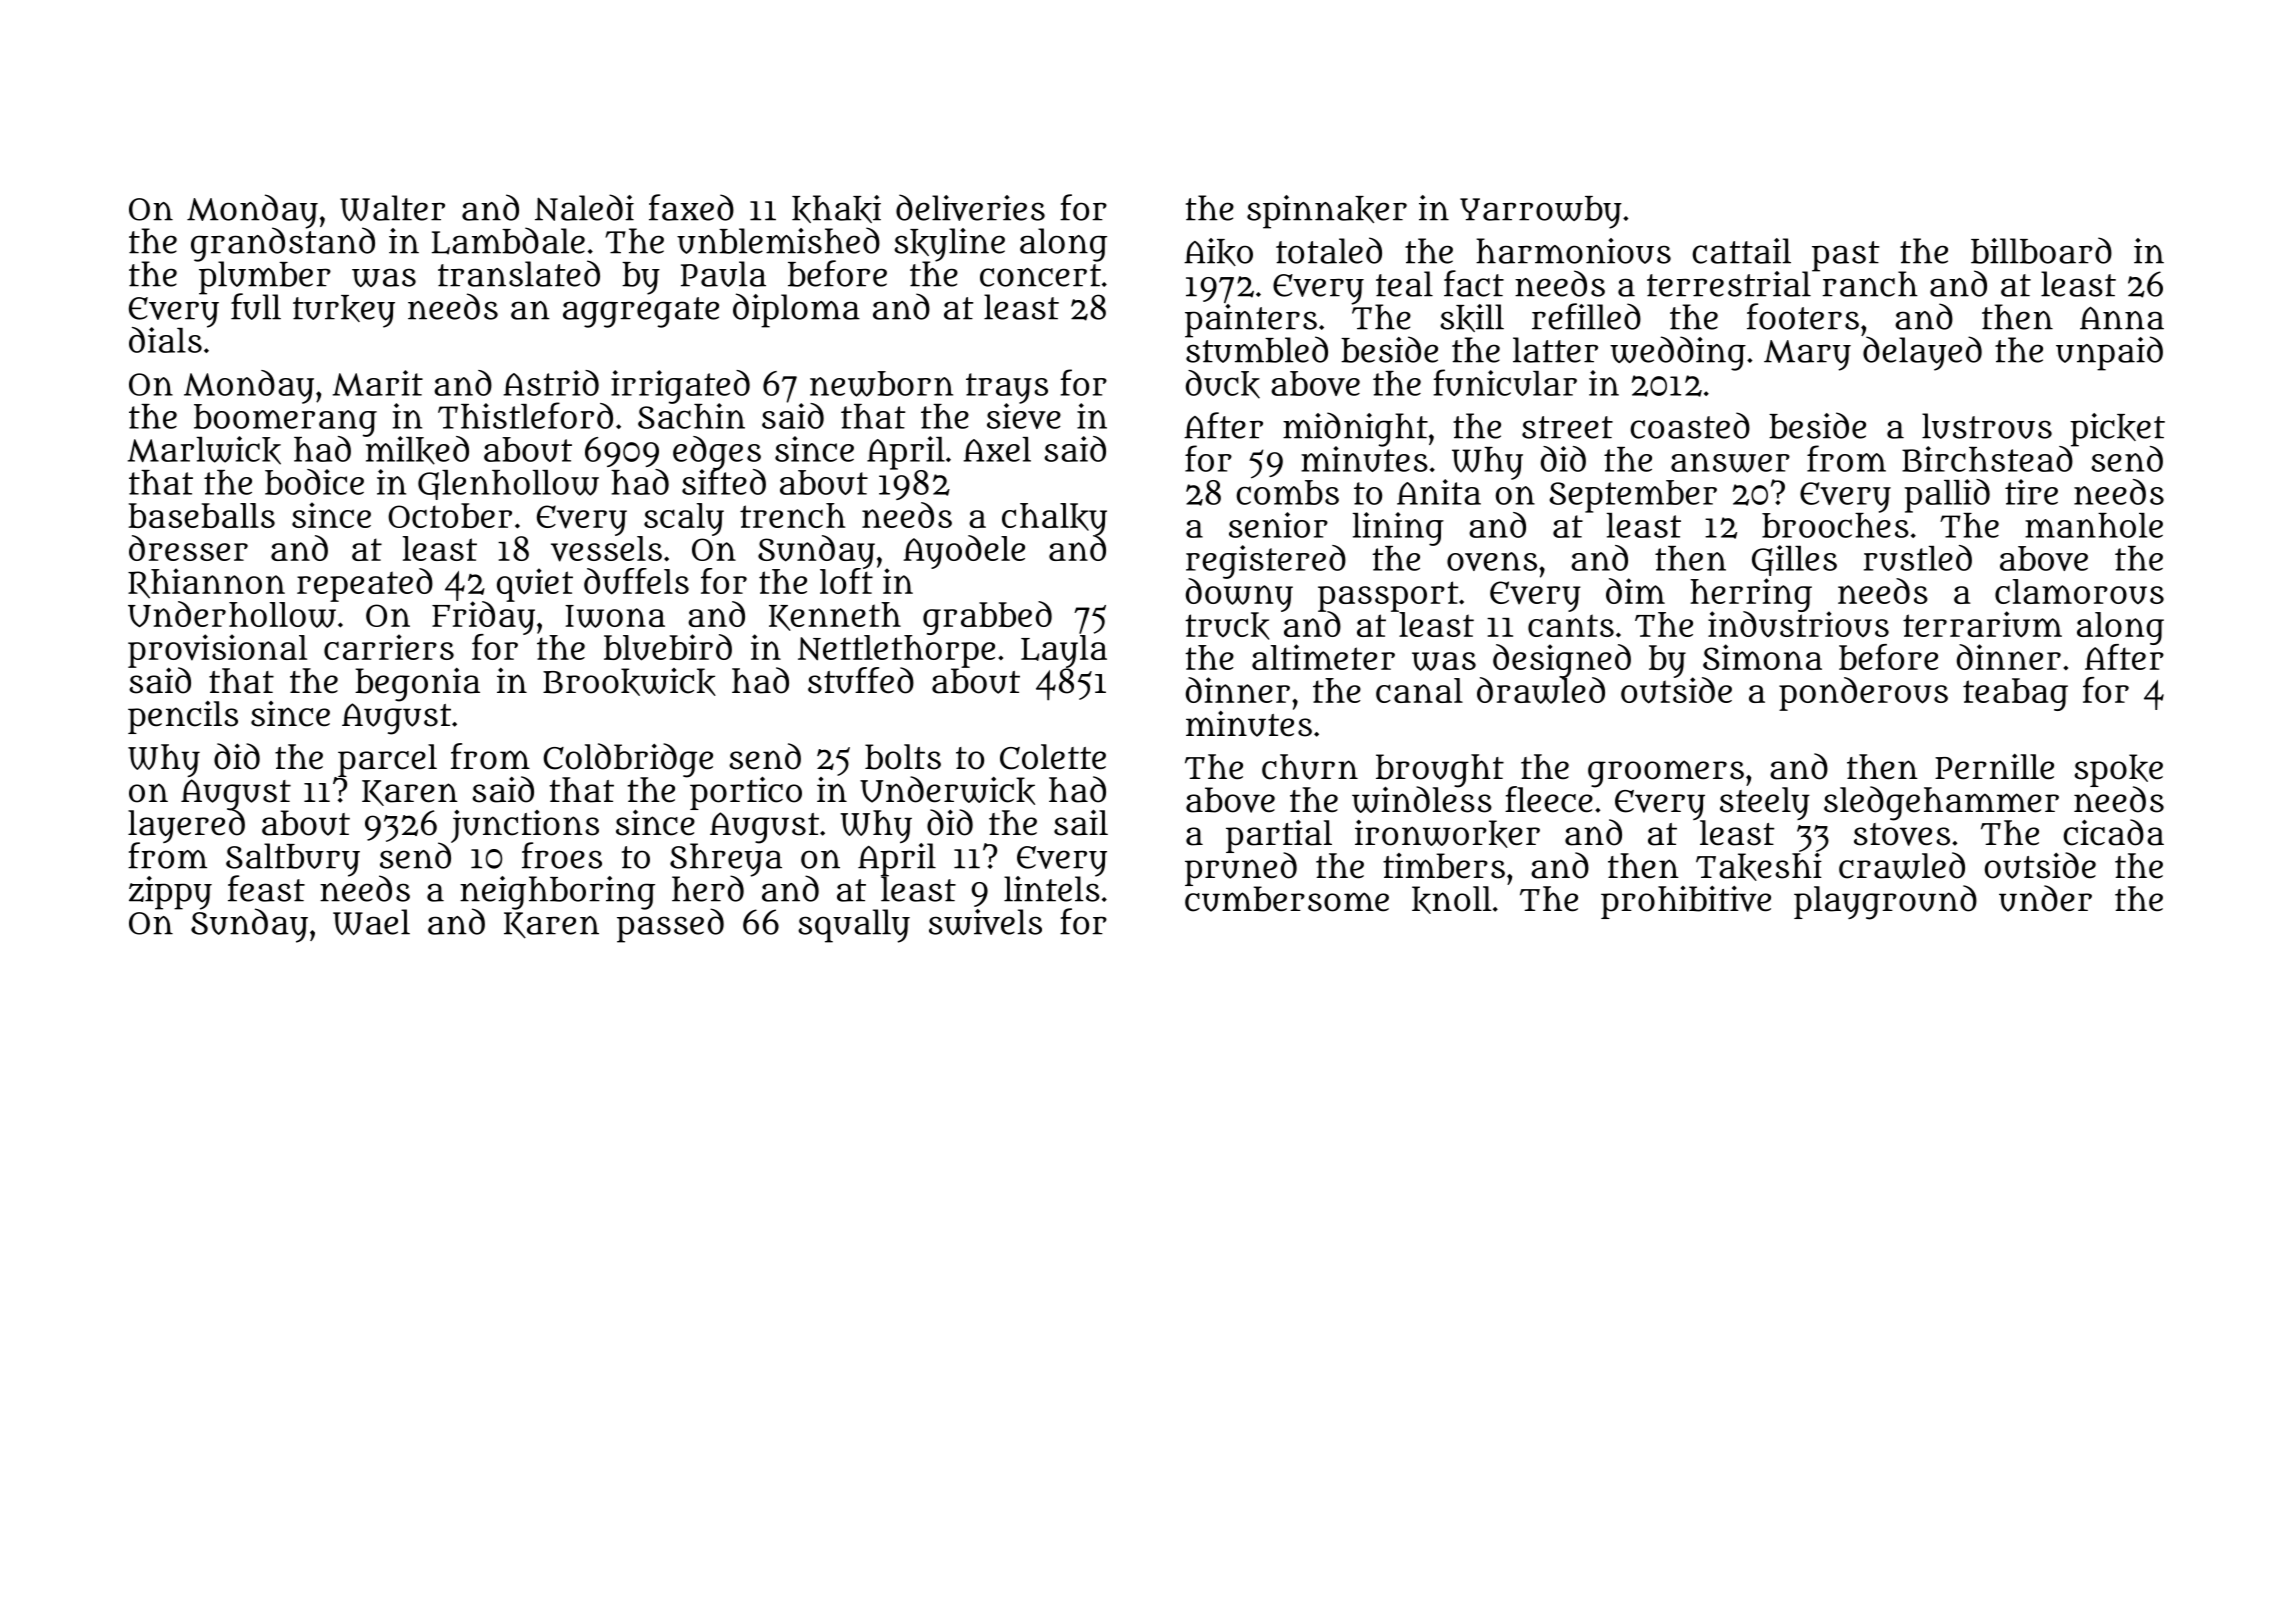  I want to click on deliveries, so click(970, 207).
